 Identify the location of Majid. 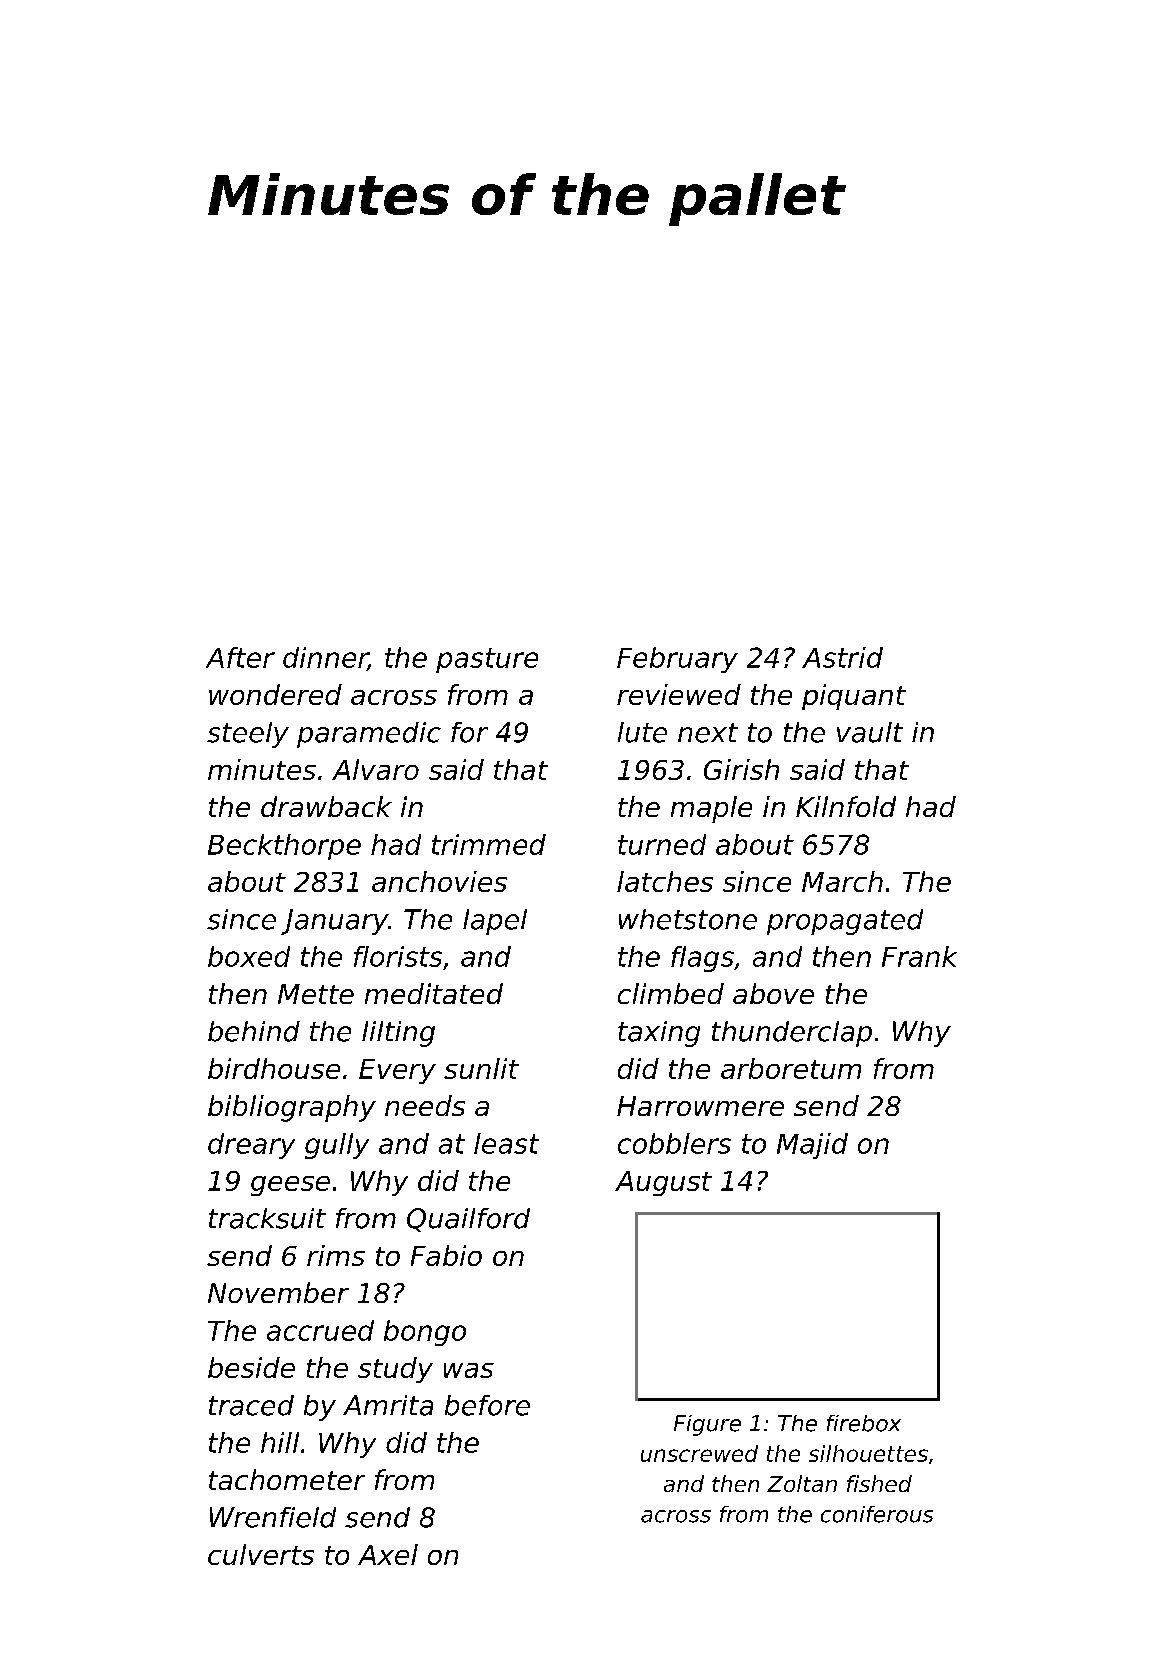
(812, 1146).
